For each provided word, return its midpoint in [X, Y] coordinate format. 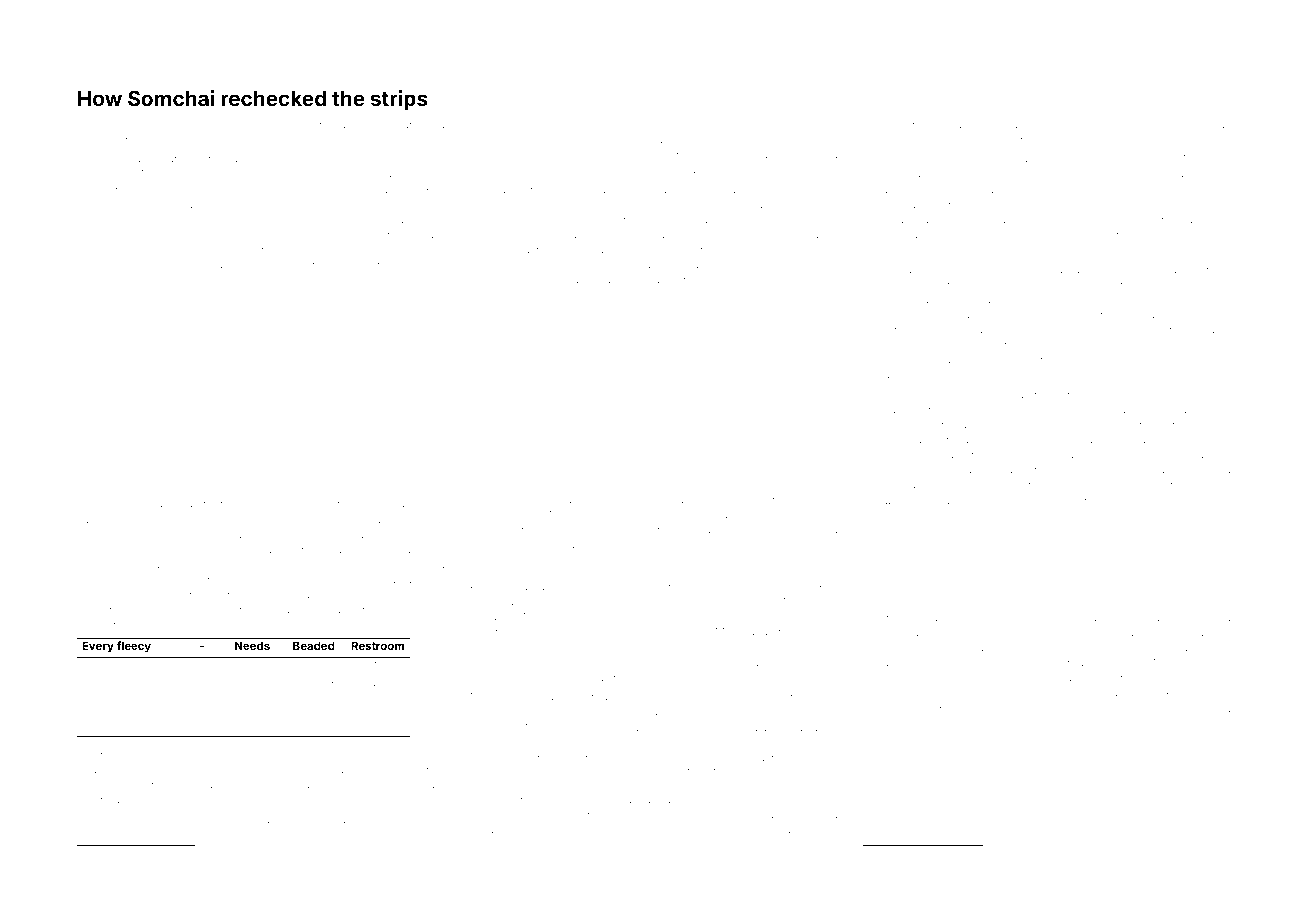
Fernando [261, 264]
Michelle [798, 602]
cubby [1054, 502]
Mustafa [562, 514]
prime [202, 688]
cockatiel [210, 610]
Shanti [307, 503]
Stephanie [1044, 330]
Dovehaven [703, 727]
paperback [684, 281]
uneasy [988, 141]
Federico [1136, 424]
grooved [423, 126]
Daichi [764, 124]
